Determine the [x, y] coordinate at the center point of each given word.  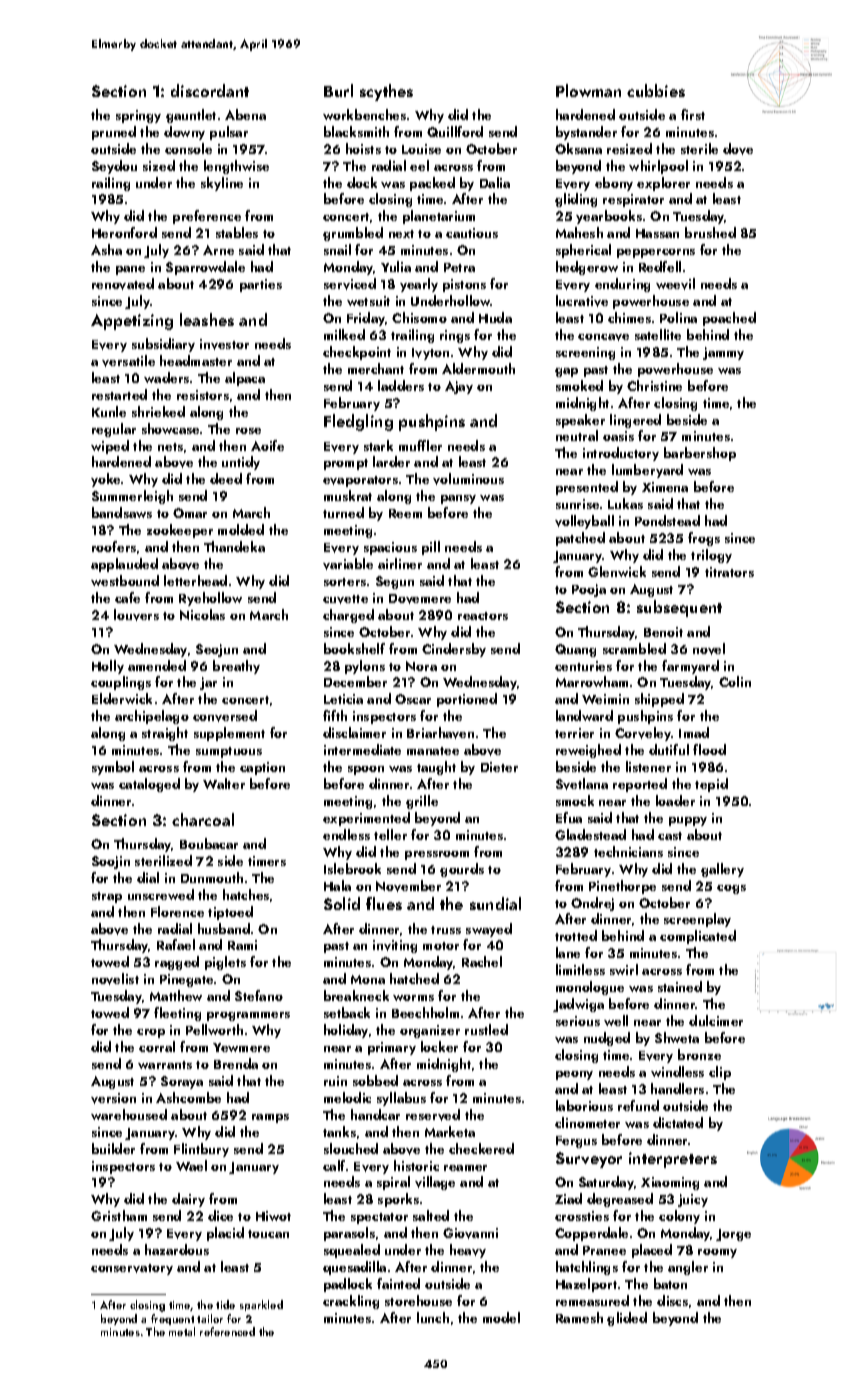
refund [638, 1105]
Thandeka [234, 546]
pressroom [437, 855]
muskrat [348, 495]
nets [170, 447]
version [113, 1098]
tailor [210, 1318]
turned [343, 512]
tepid [711, 785]
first [693, 114]
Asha [106, 249]
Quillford [455, 131]
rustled [486, 1029]
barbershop [700, 454]
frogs [704, 539]
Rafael [176, 944]
